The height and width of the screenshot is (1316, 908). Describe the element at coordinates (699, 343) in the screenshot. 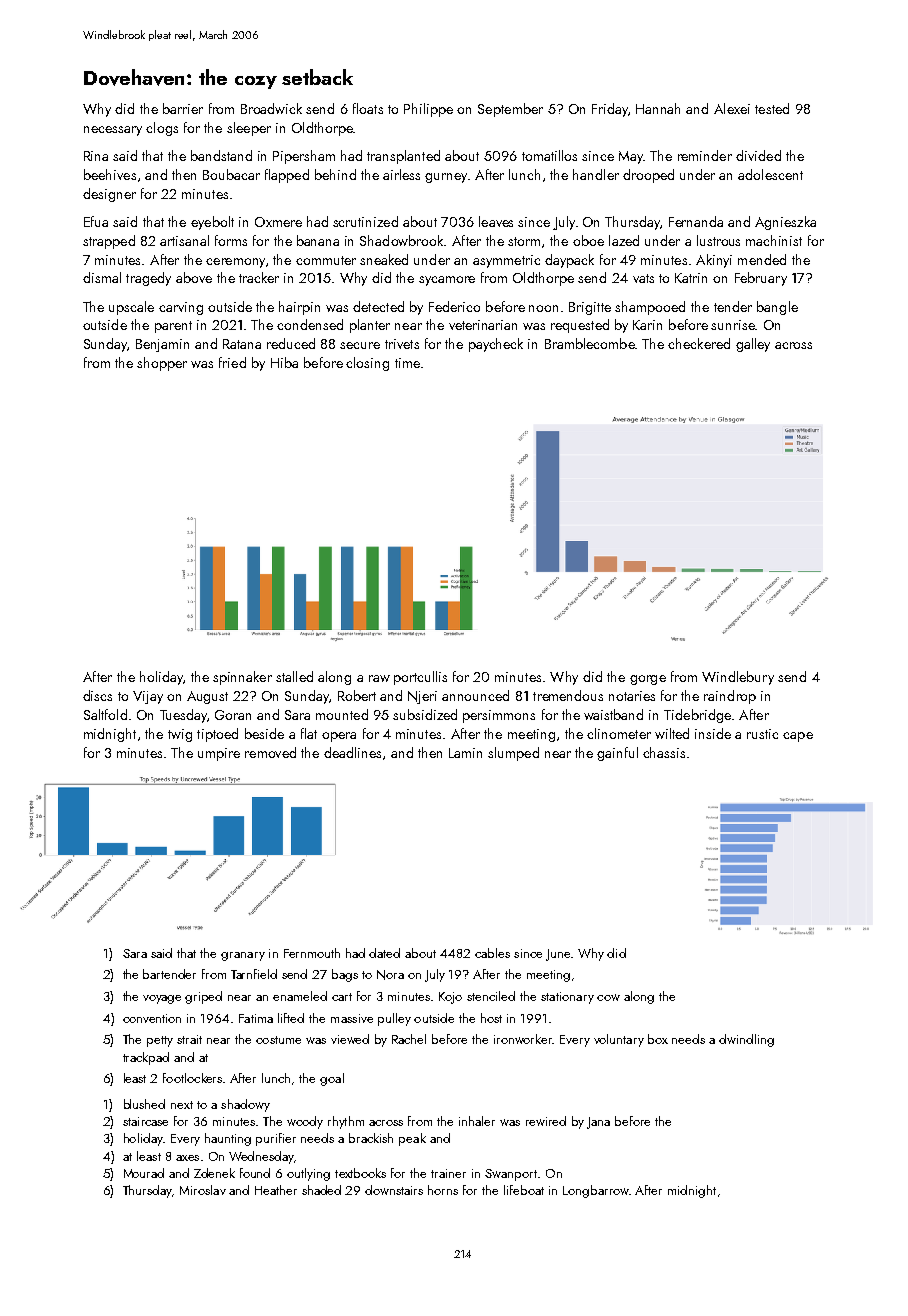

I see `checkered` at that location.
